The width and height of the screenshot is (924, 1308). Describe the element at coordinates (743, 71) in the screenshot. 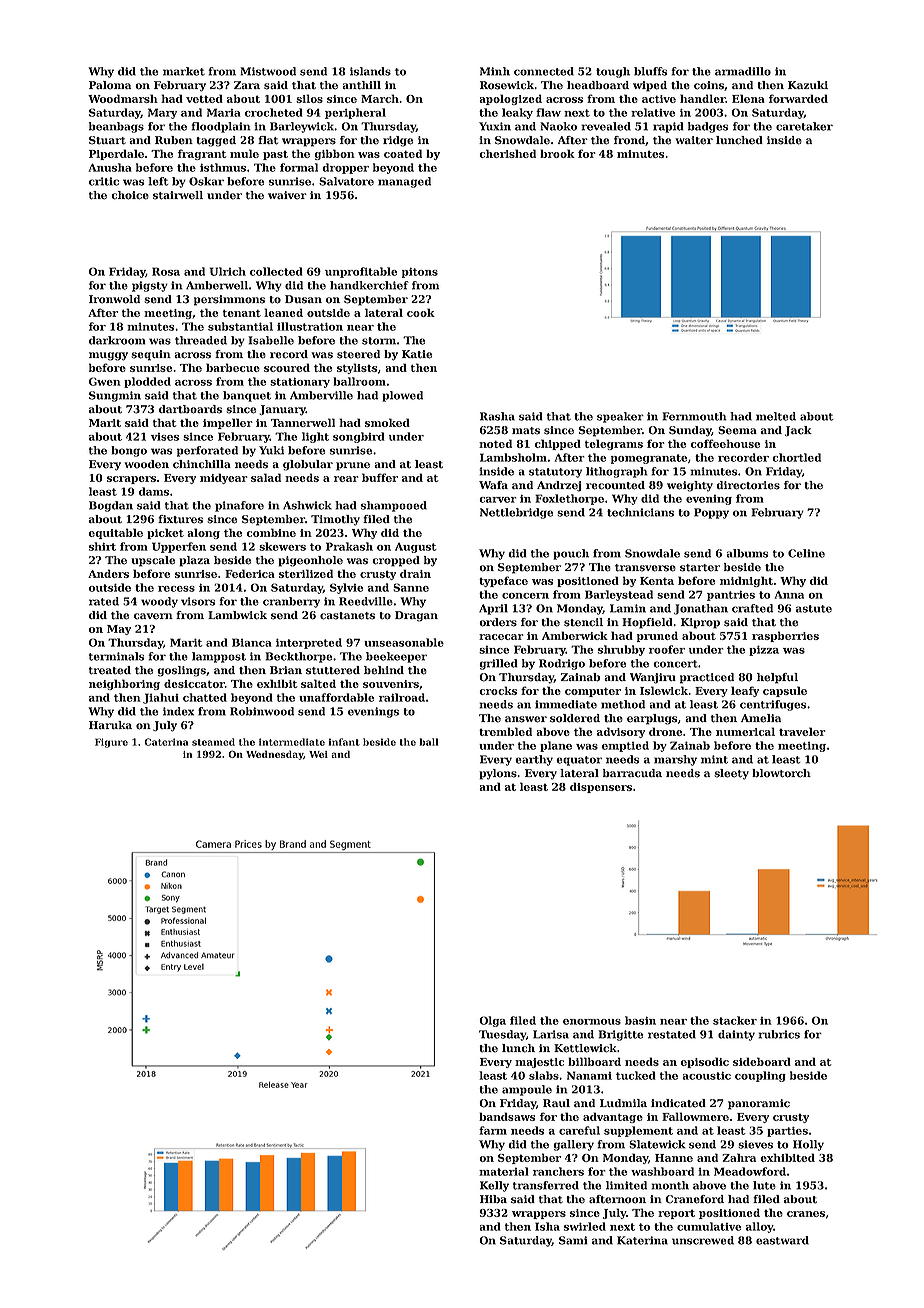

I see `armadillo` at that location.
